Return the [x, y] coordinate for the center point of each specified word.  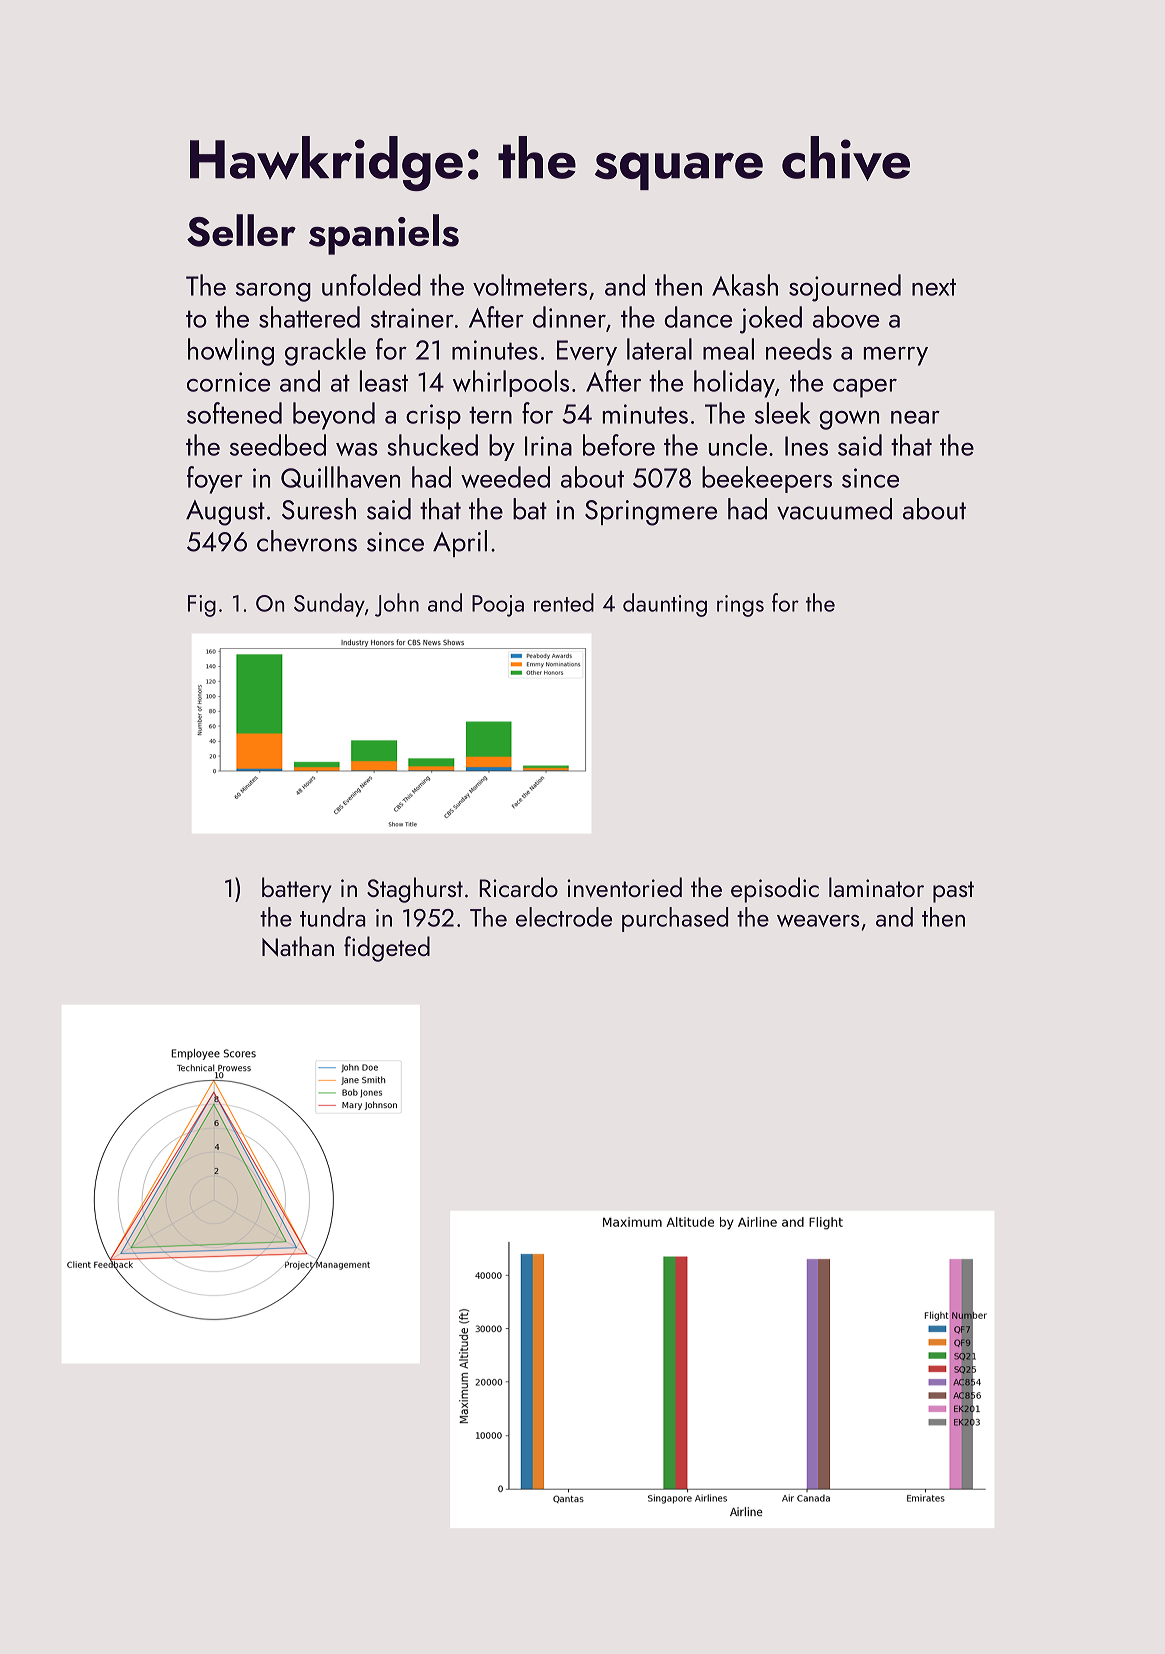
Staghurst [415, 890]
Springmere [651, 513]
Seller [241, 230]
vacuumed [834, 509]
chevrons [307, 541]
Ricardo [518, 887]
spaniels [384, 234]
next [934, 287]
